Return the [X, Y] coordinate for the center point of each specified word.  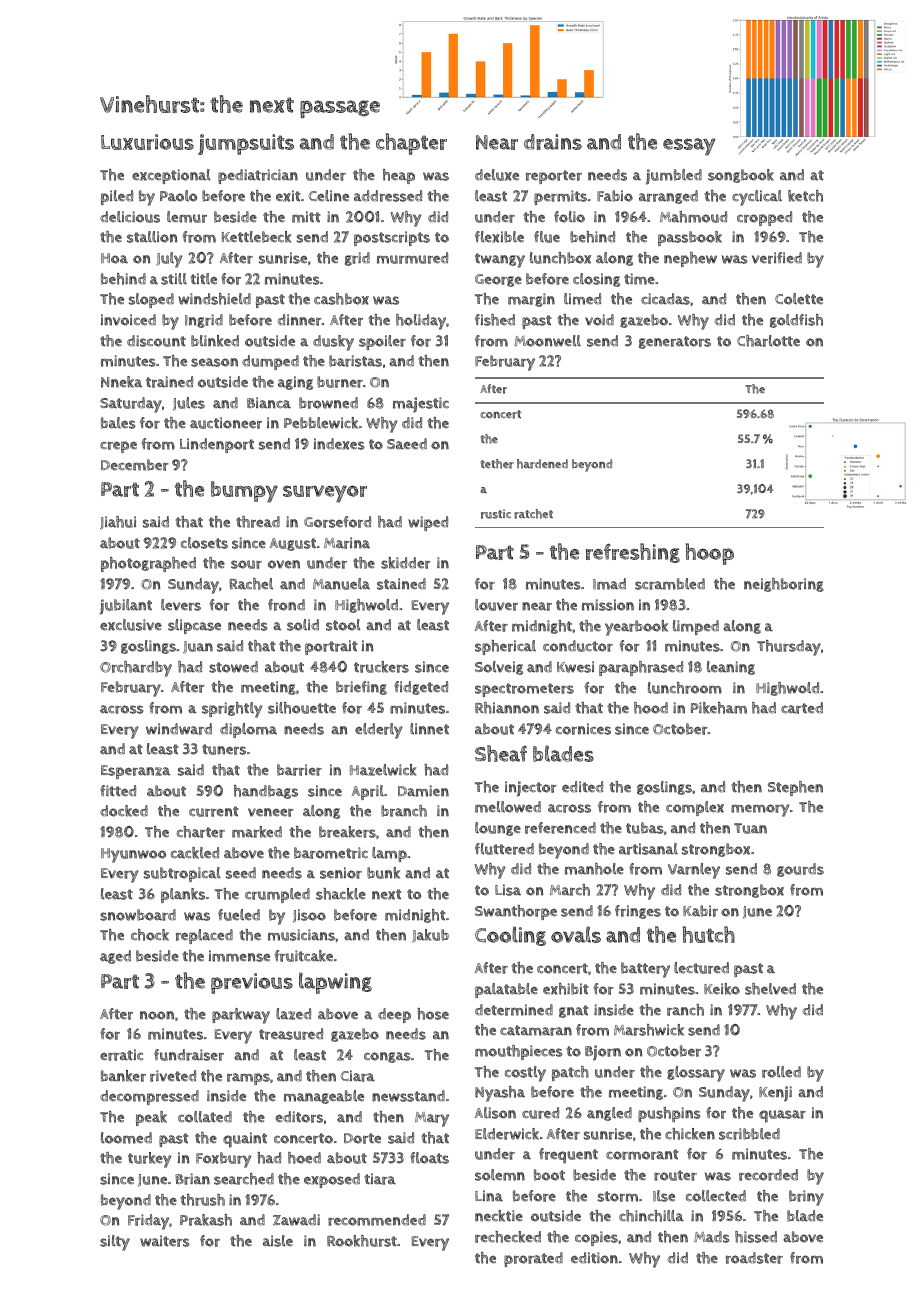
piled [117, 197]
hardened [542, 464]
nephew [690, 259]
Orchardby [136, 669]
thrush [202, 1200]
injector [531, 789]
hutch [708, 934]
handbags [266, 792]
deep [394, 1015]
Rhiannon [507, 708]
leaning [731, 668]
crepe [118, 447]
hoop [709, 554]
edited [582, 787]
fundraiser [189, 1055]
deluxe [497, 175]
